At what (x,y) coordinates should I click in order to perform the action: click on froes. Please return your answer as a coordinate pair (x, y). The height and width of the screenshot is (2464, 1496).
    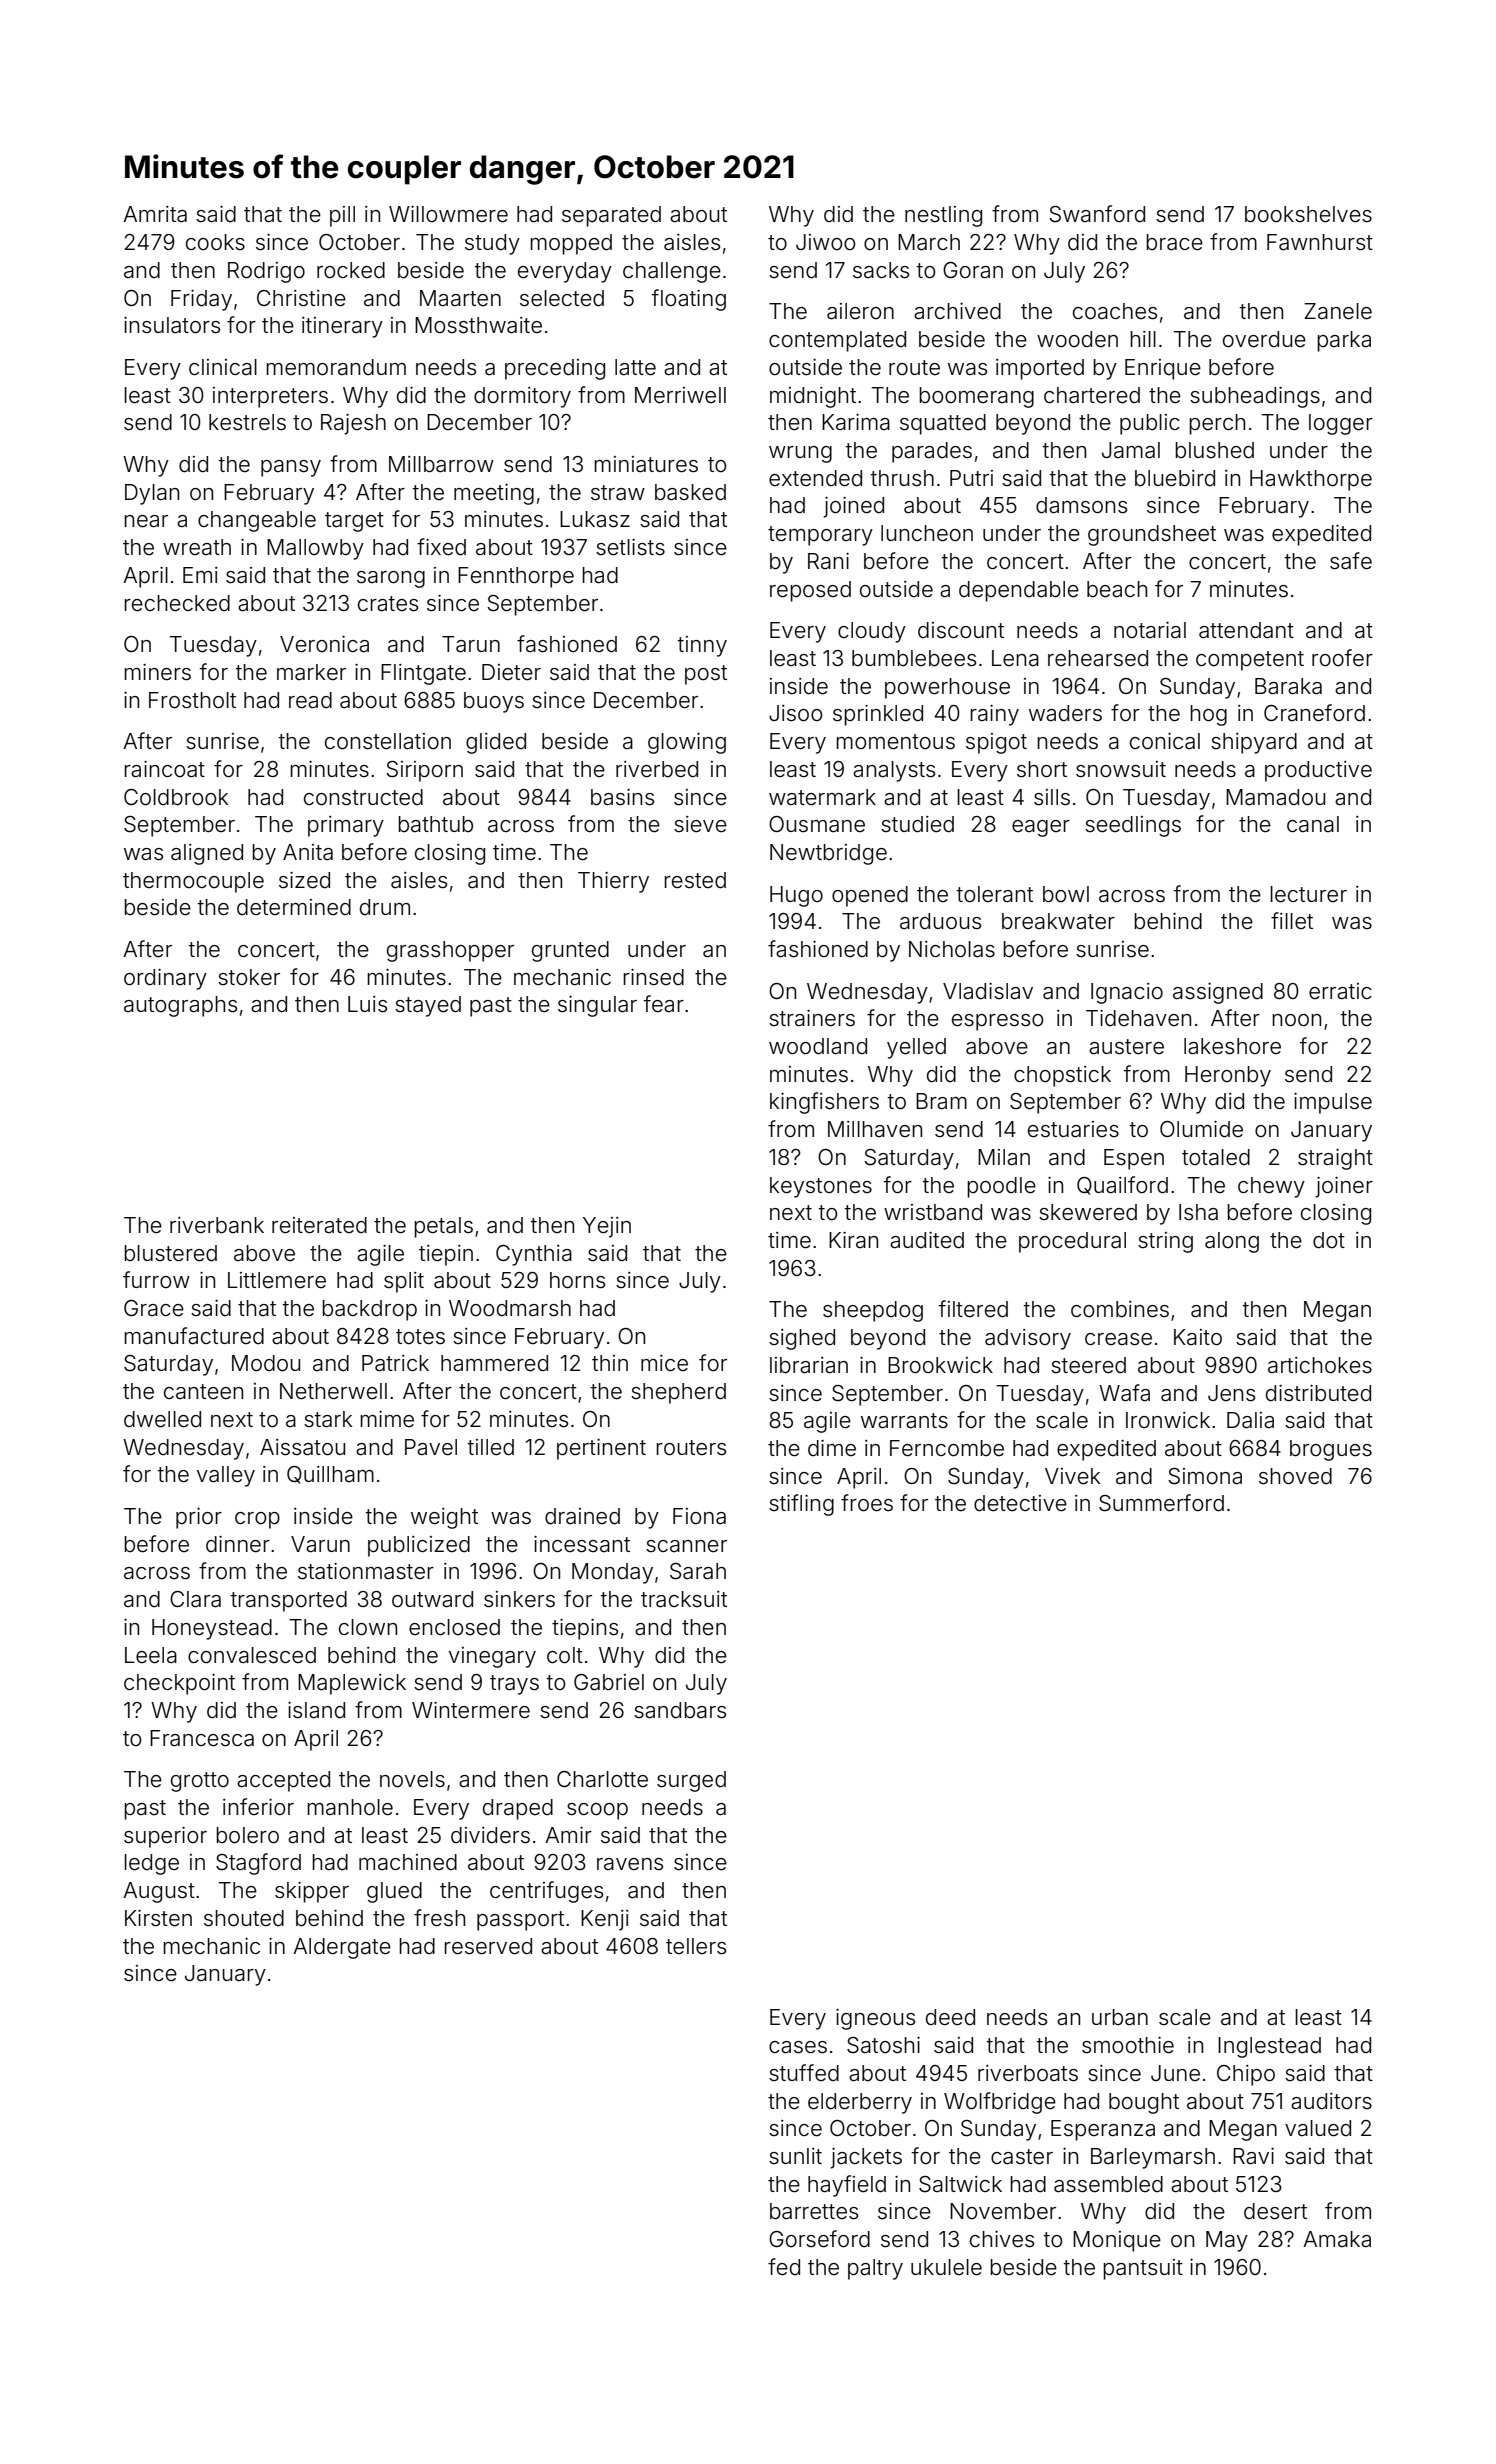
    Looking at the image, I should click on (867, 1503).
